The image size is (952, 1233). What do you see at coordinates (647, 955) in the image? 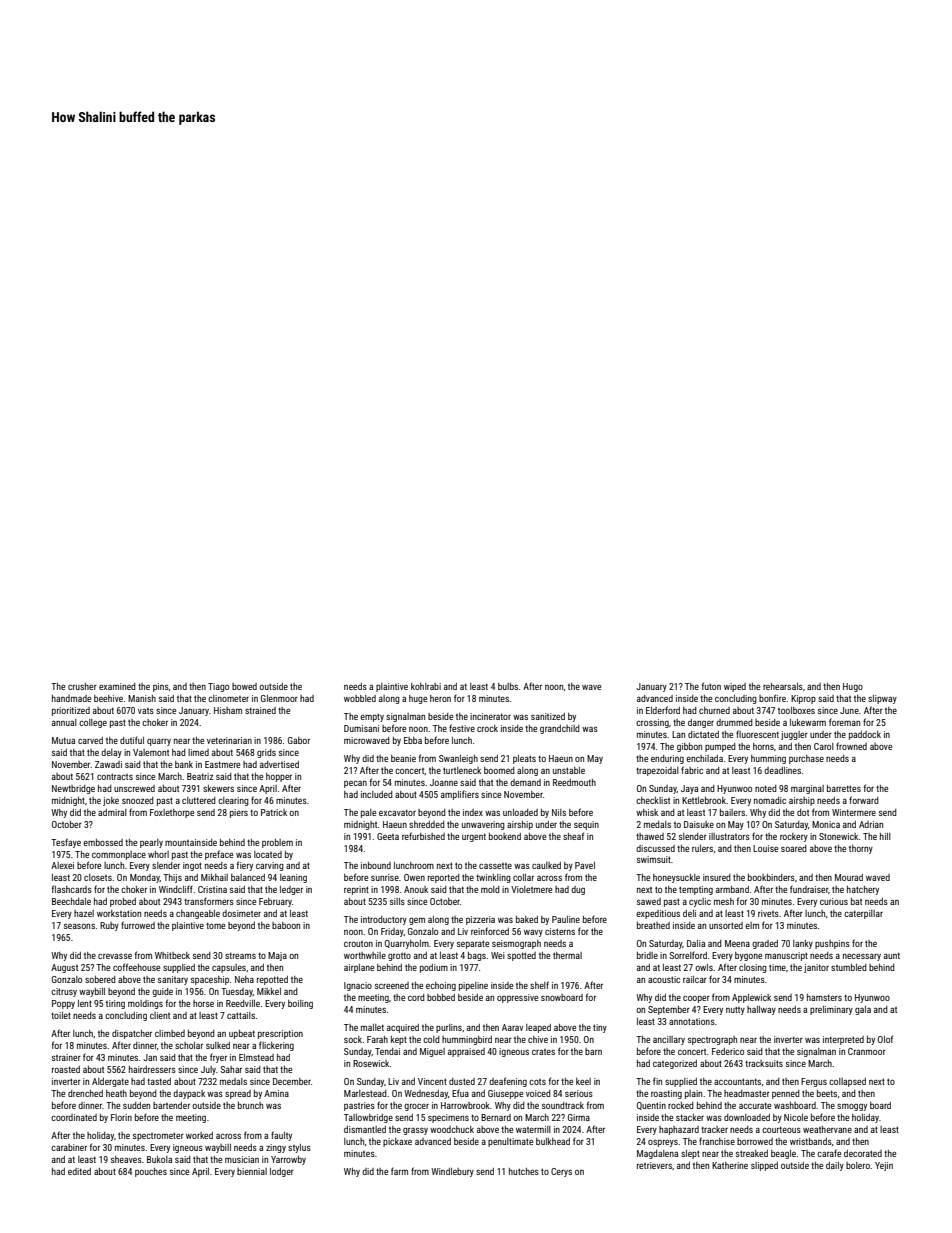
I see `bridle` at bounding box center [647, 955].
